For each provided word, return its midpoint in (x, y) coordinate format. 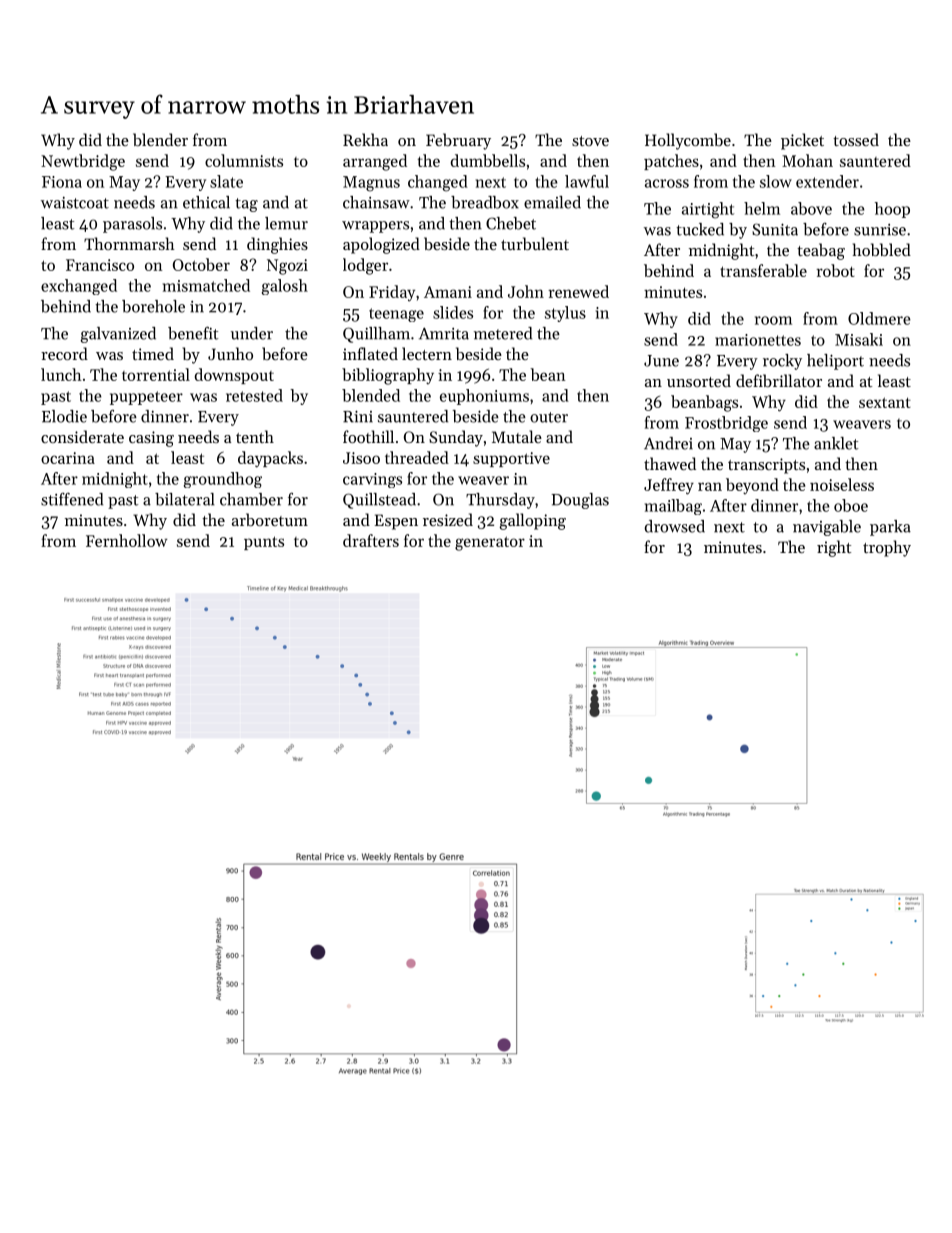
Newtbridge (83, 162)
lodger (365, 266)
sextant (885, 402)
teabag (821, 251)
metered (503, 333)
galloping (532, 521)
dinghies (277, 245)
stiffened (72, 499)
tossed (856, 139)
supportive (511, 459)
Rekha (365, 139)
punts (264, 543)
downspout (234, 376)
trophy (887, 548)
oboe (851, 505)
